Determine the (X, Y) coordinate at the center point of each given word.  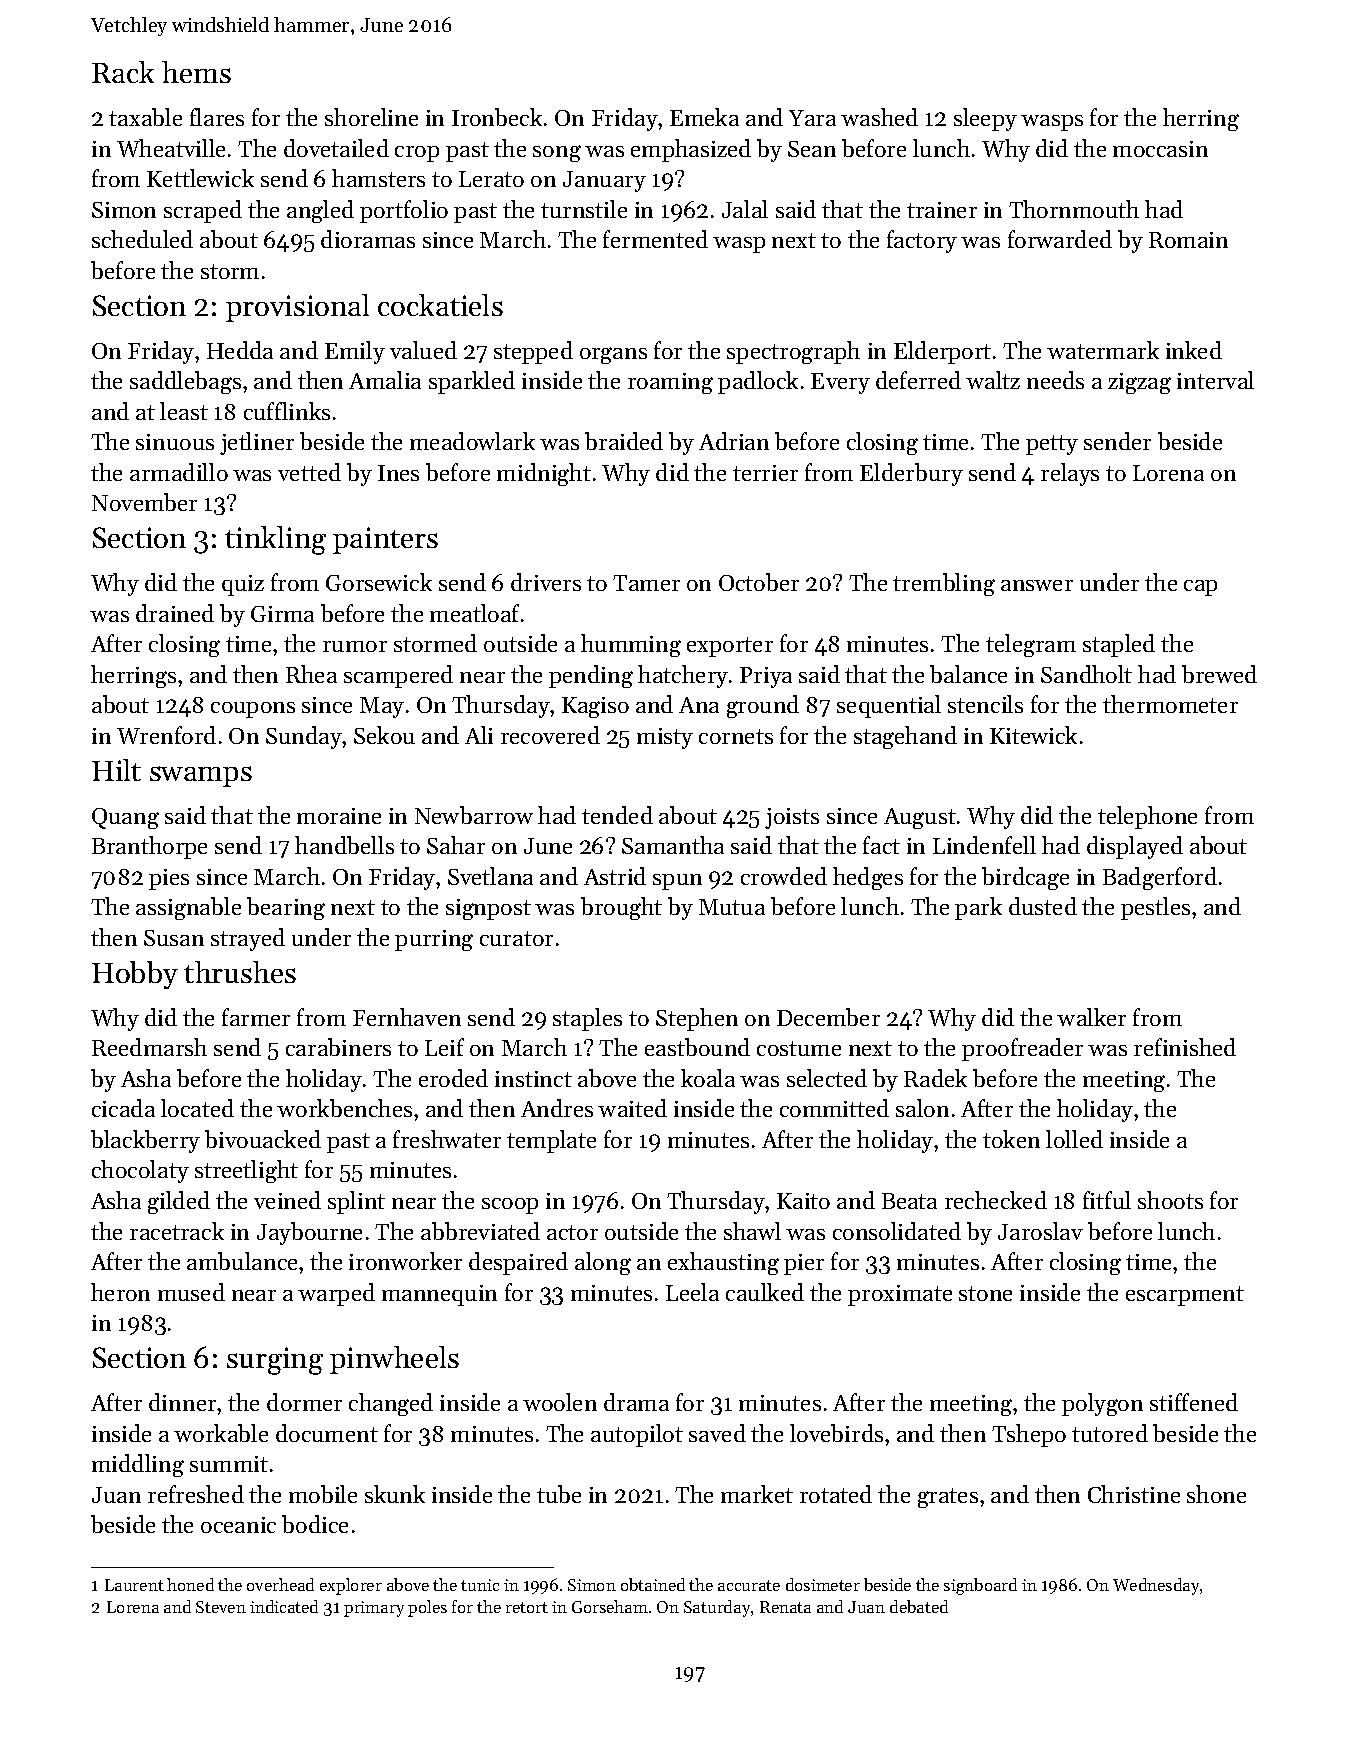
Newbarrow (474, 815)
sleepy (985, 119)
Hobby (135, 975)
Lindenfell (984, 845)
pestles (1155, 908)
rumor (355, 646)
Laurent (134, 1585)
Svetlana (490, 876)
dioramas (368, 239)
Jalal (745, 209)
